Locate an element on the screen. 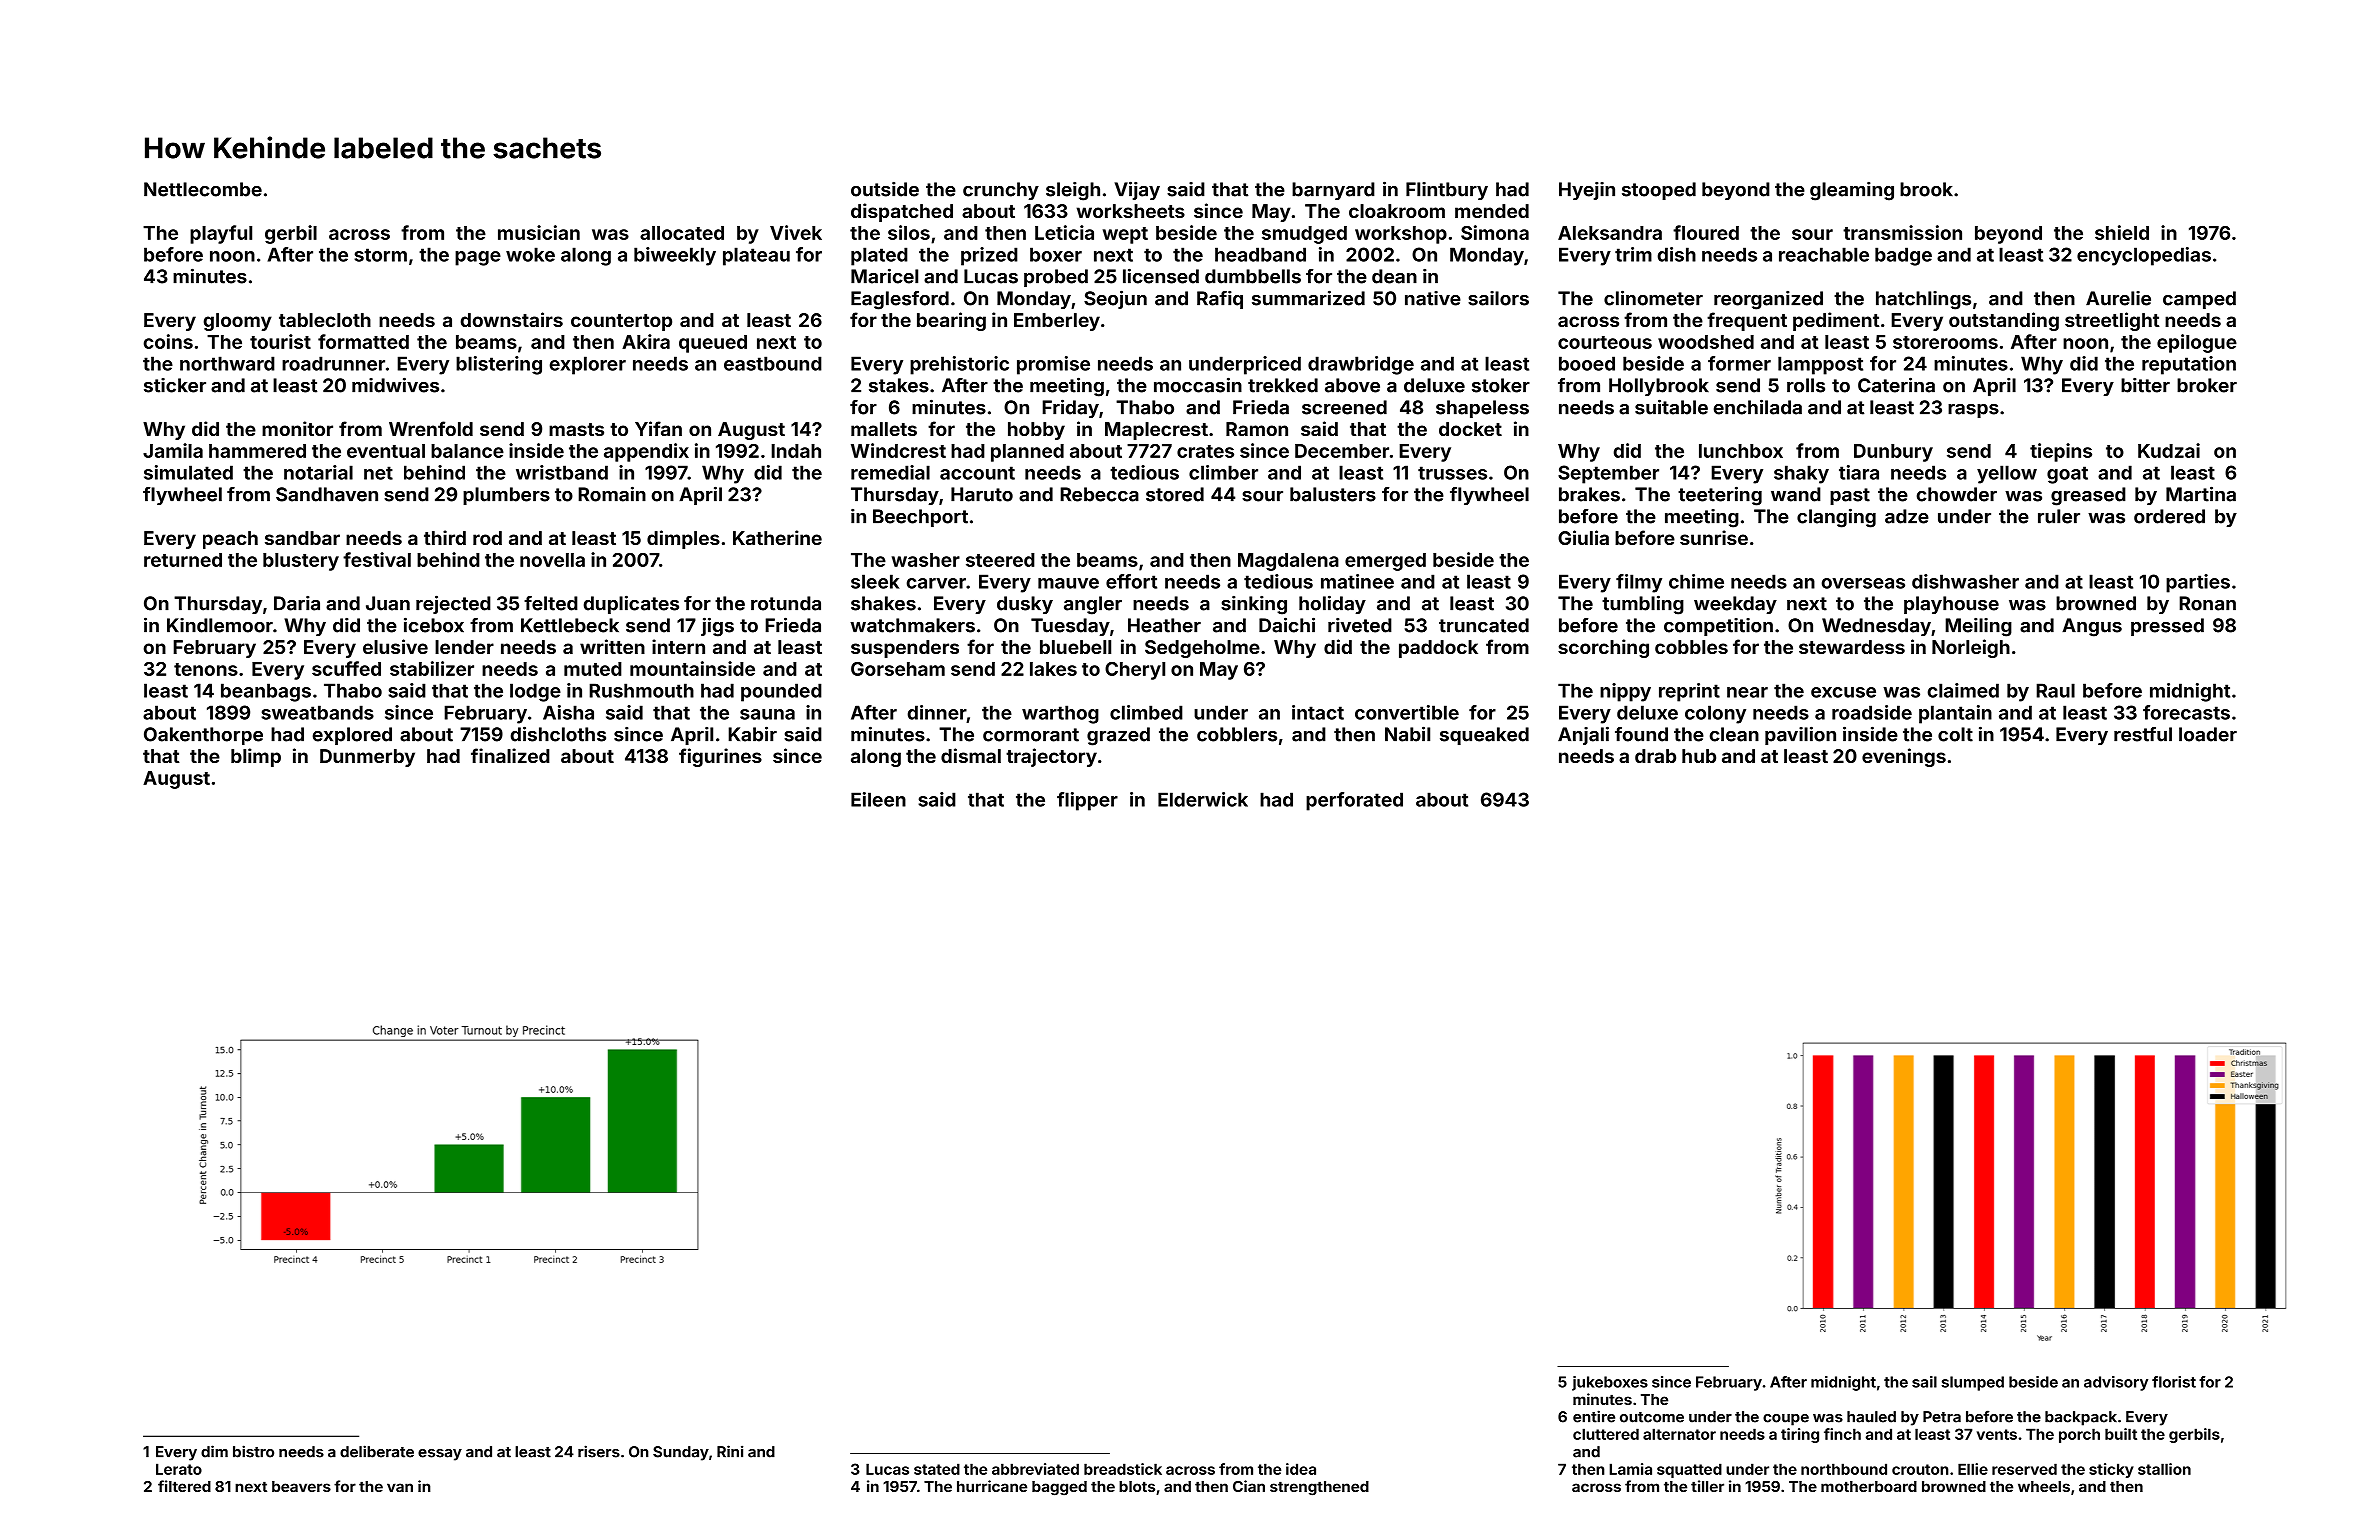  jukeboxes is located at coordinates (1610, 1383).
